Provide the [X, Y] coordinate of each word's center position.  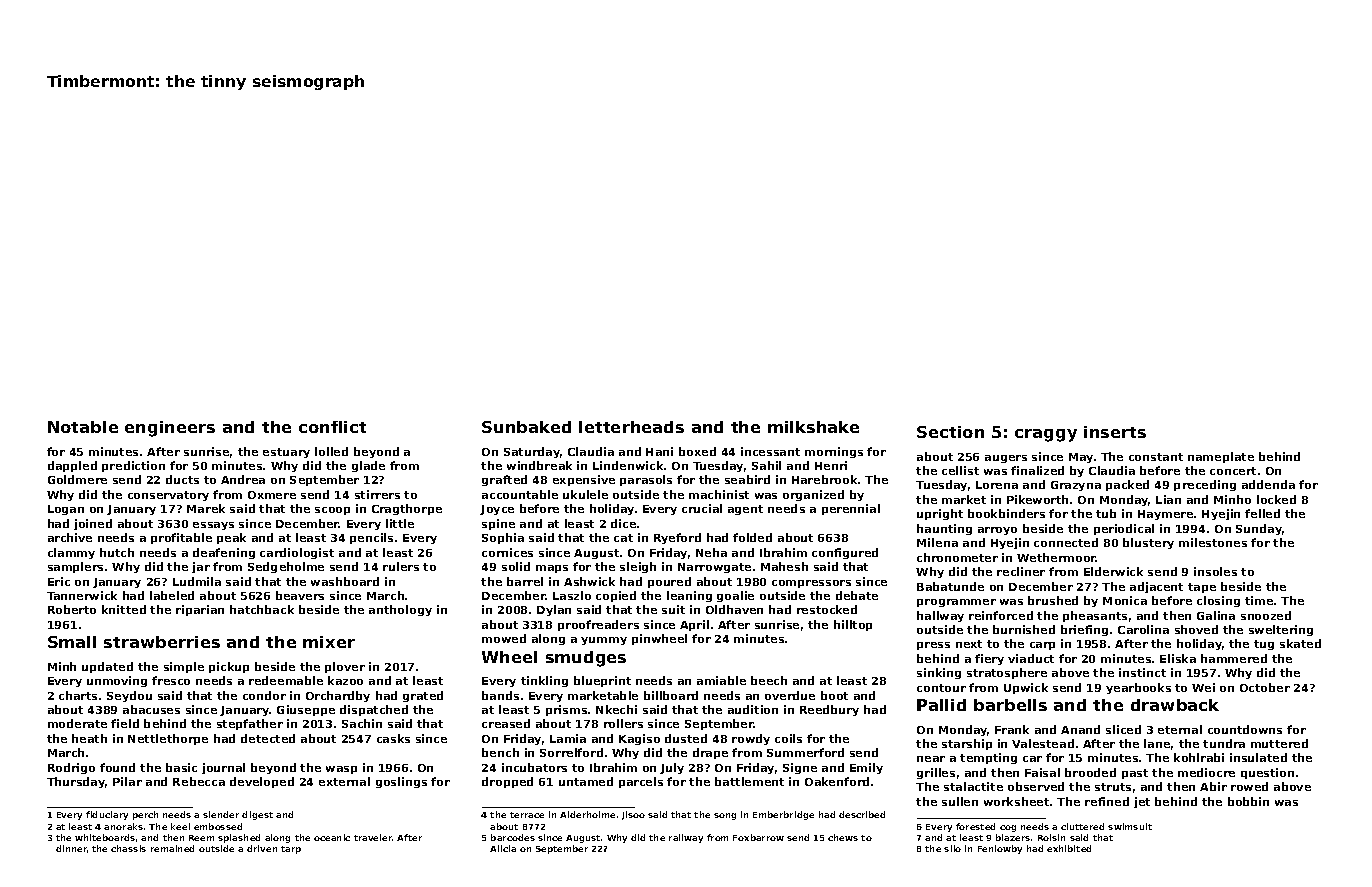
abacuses [151, 709]
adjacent [1156, 587]
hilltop [853, 625]
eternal [1180, 729]
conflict [332, 427]
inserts [1115, 432]
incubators [534, 767]
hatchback [262, 609]
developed [262, 782]
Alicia [503, 848]
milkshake [813, 427]
